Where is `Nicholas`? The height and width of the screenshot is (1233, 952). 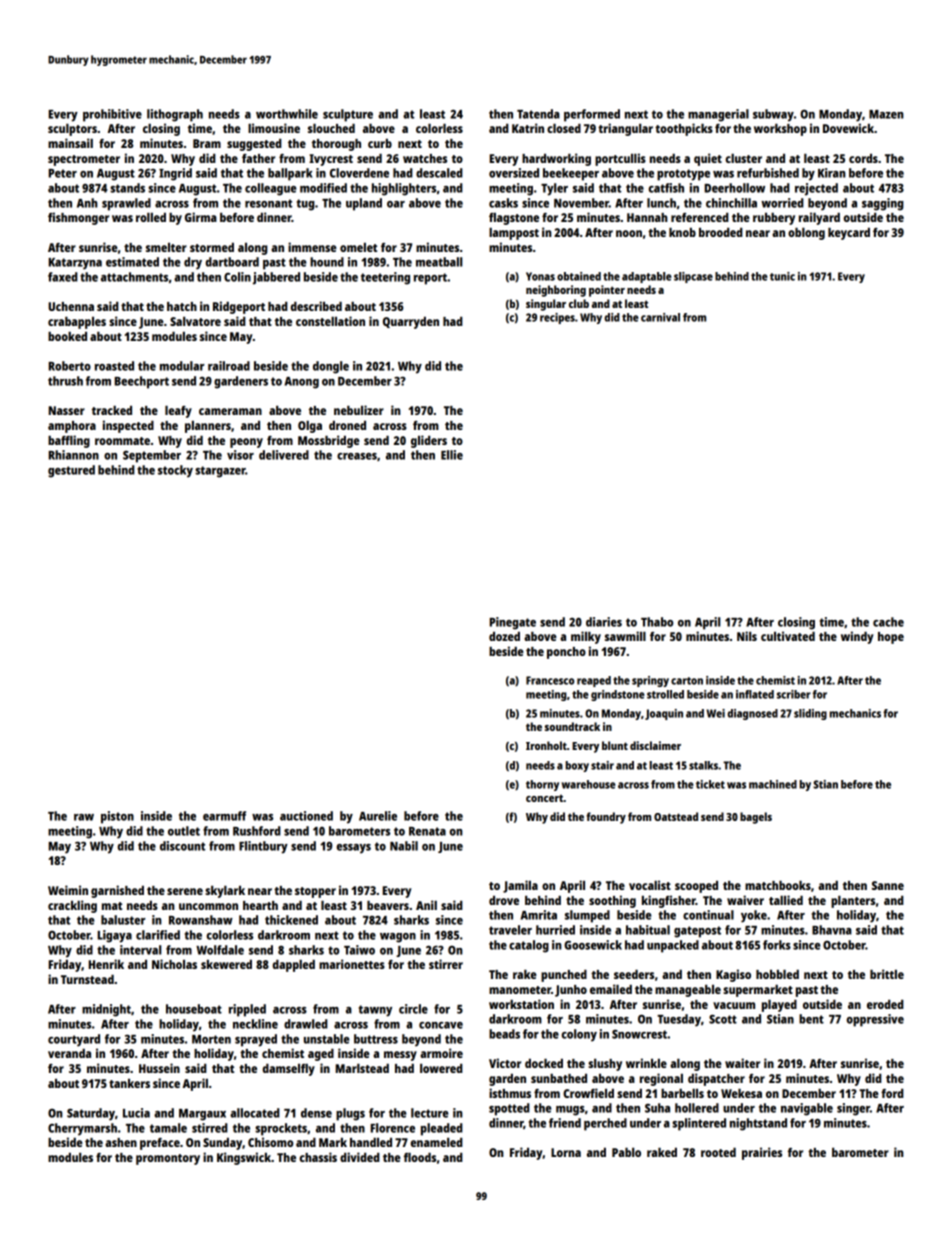 Nicholas is located at coordinates (174, 964).
